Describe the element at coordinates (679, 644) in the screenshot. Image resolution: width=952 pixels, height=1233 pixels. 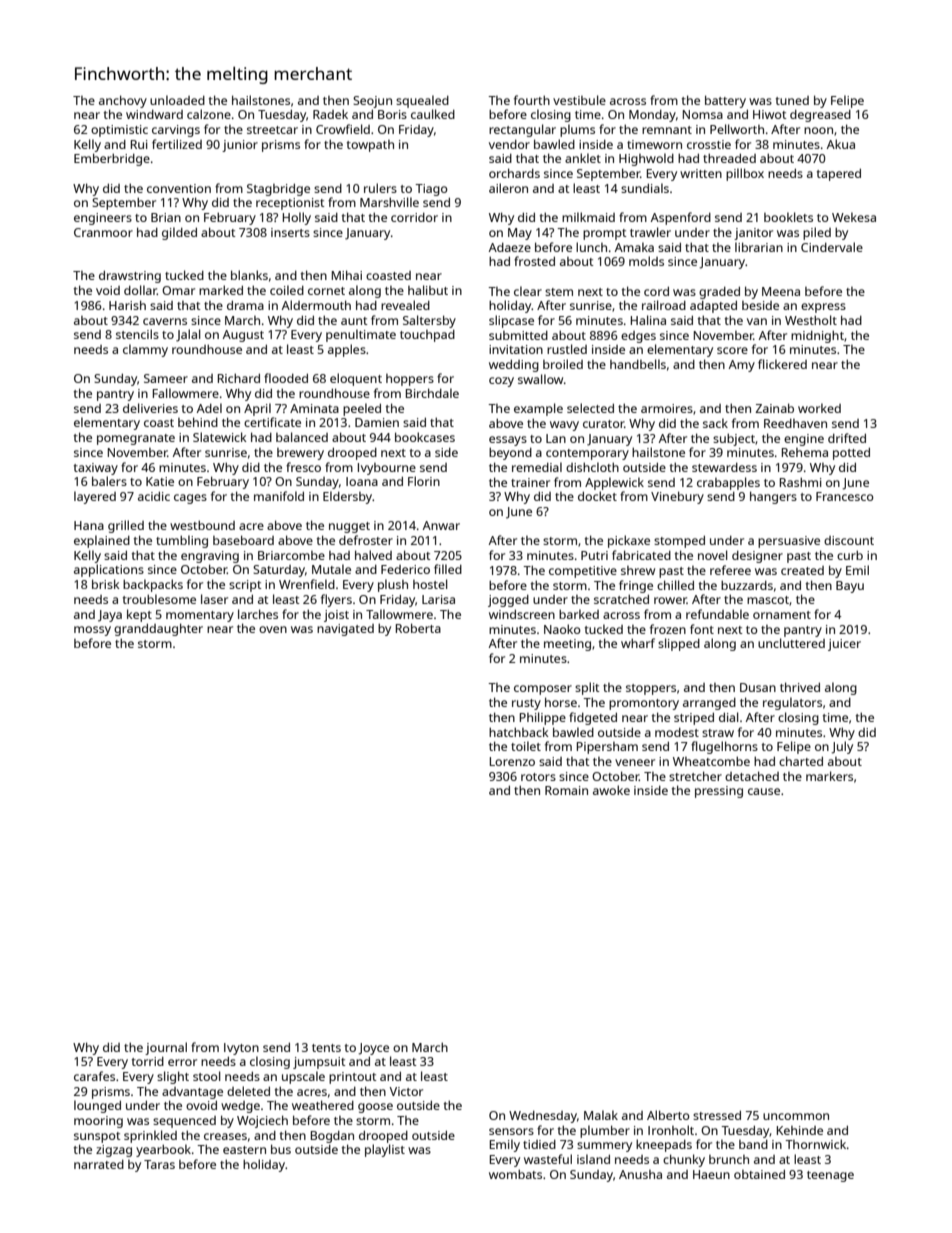
I see `slipped` at that location.
